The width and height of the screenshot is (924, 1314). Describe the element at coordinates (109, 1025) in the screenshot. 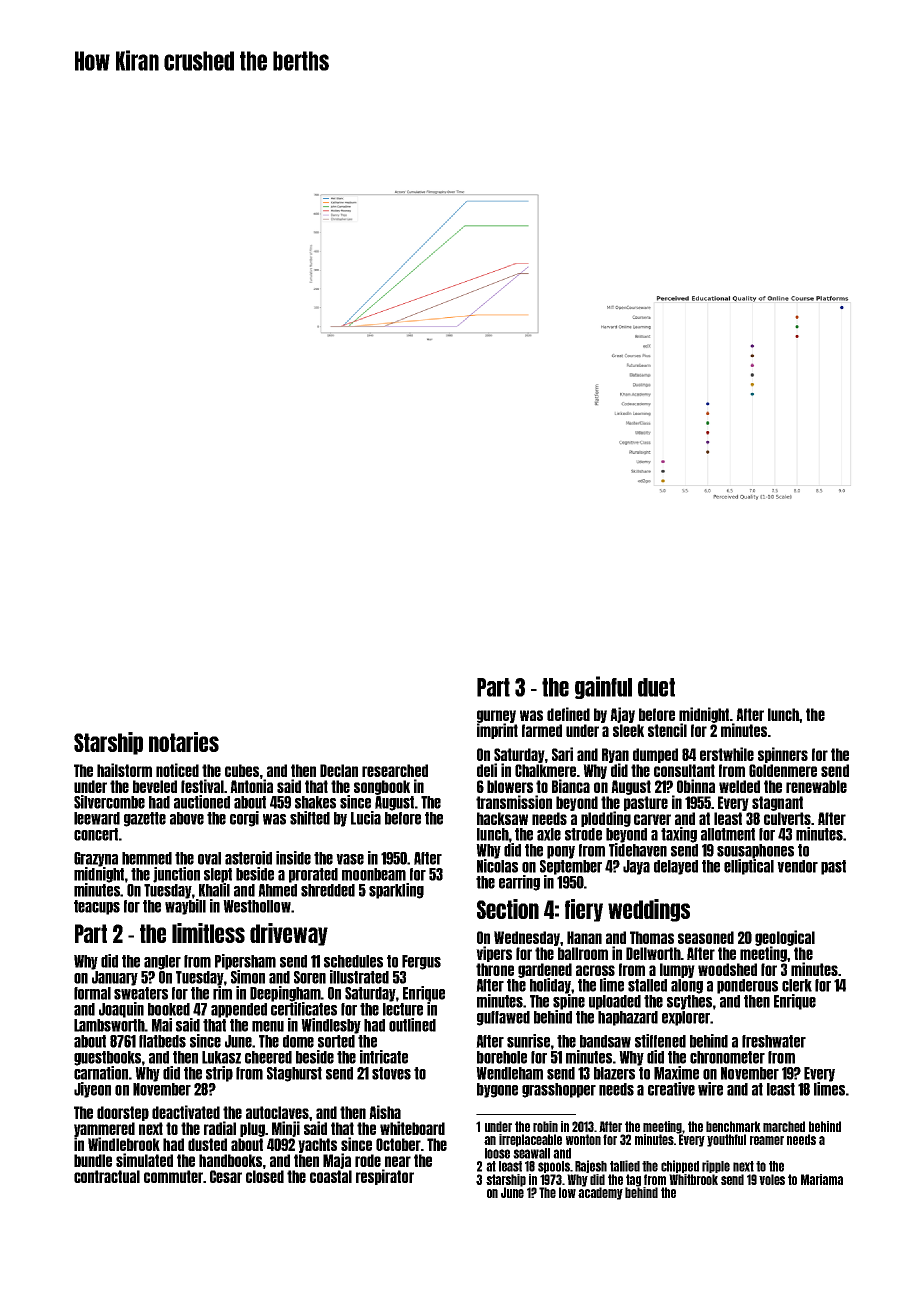

I see `Lambsworth` at that location.
